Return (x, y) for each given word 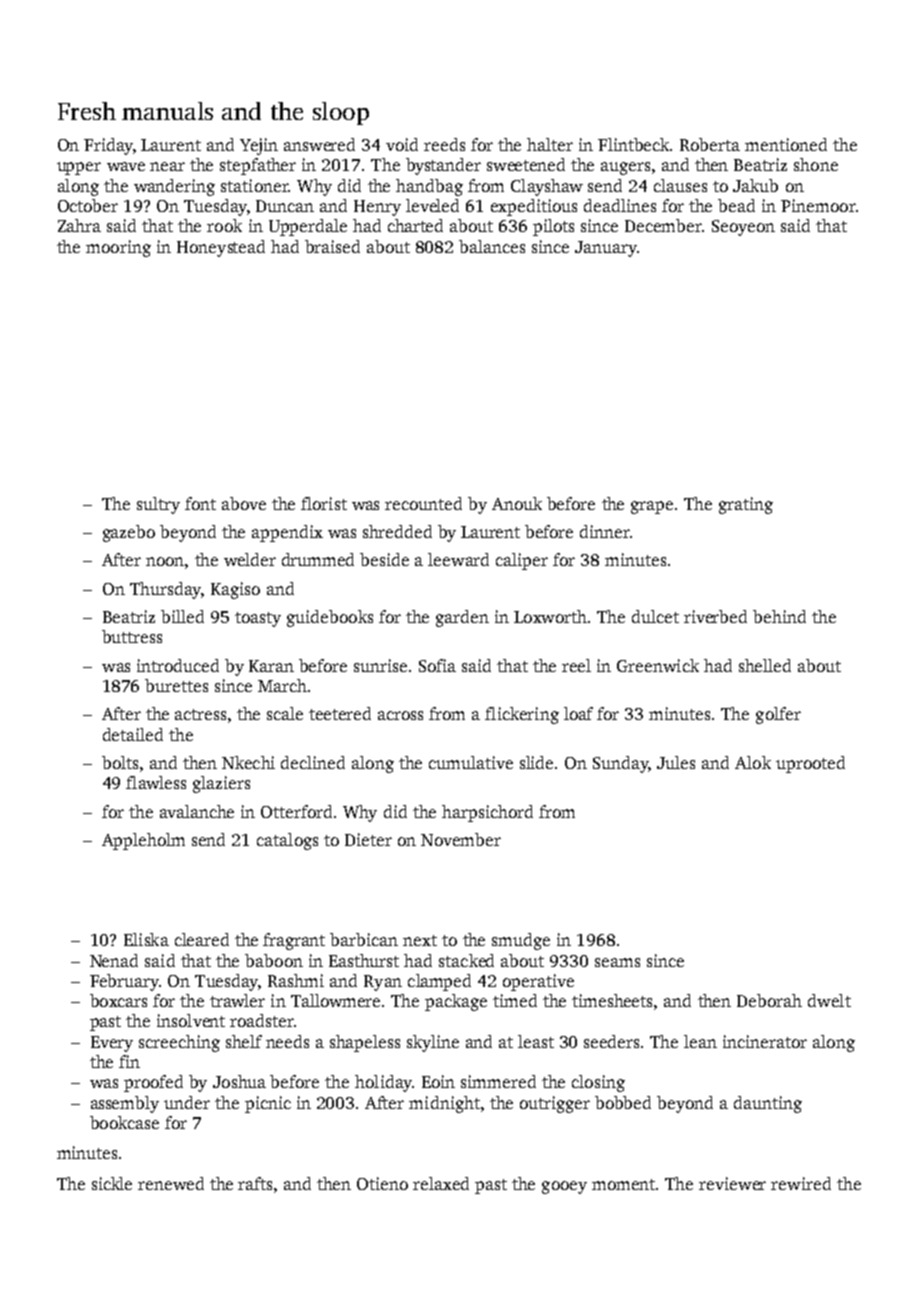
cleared (202, 939)
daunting (768, 1104)
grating (746, 505)
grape (652, 507)
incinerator (765, 1041)
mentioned (786, 144)
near (167, 166)
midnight (444, 1104)
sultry (158, 505)
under (187, 1102)
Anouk (517, 503)
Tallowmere (335, 1000)
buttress (132, 636)
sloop (341, 113)
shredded (397, 531)
